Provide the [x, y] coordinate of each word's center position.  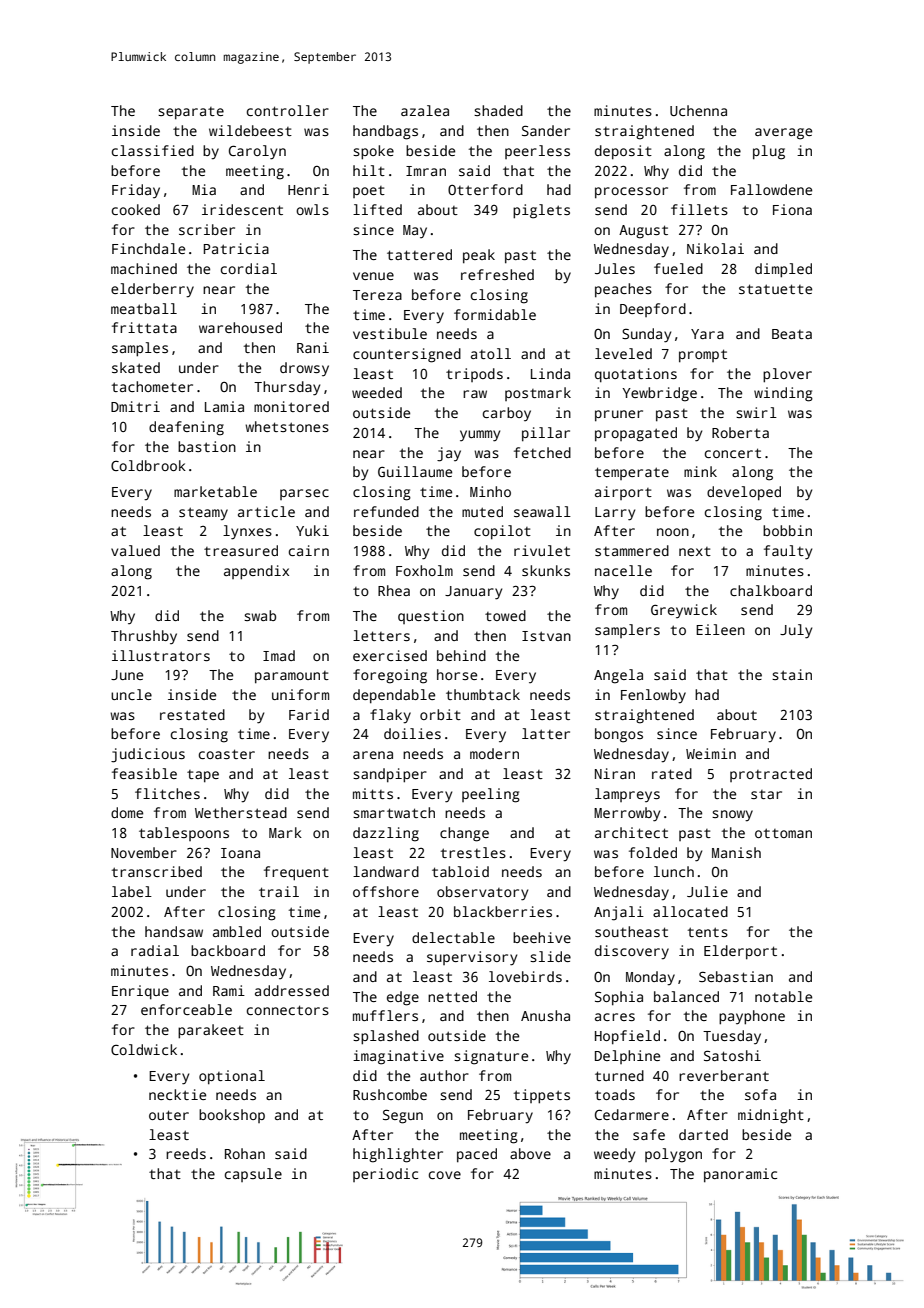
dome [127, 812]
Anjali [619, 913]
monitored [291, 406]
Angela [618, 676]
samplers [627, 631]
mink [700, 471]
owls [312, 209]
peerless [537, 152]
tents [708, 932]
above [530, 1153]
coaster [227, 754]
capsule [253, 1175]
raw [475, 394]
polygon [673, 1155]
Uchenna [698, 110]
